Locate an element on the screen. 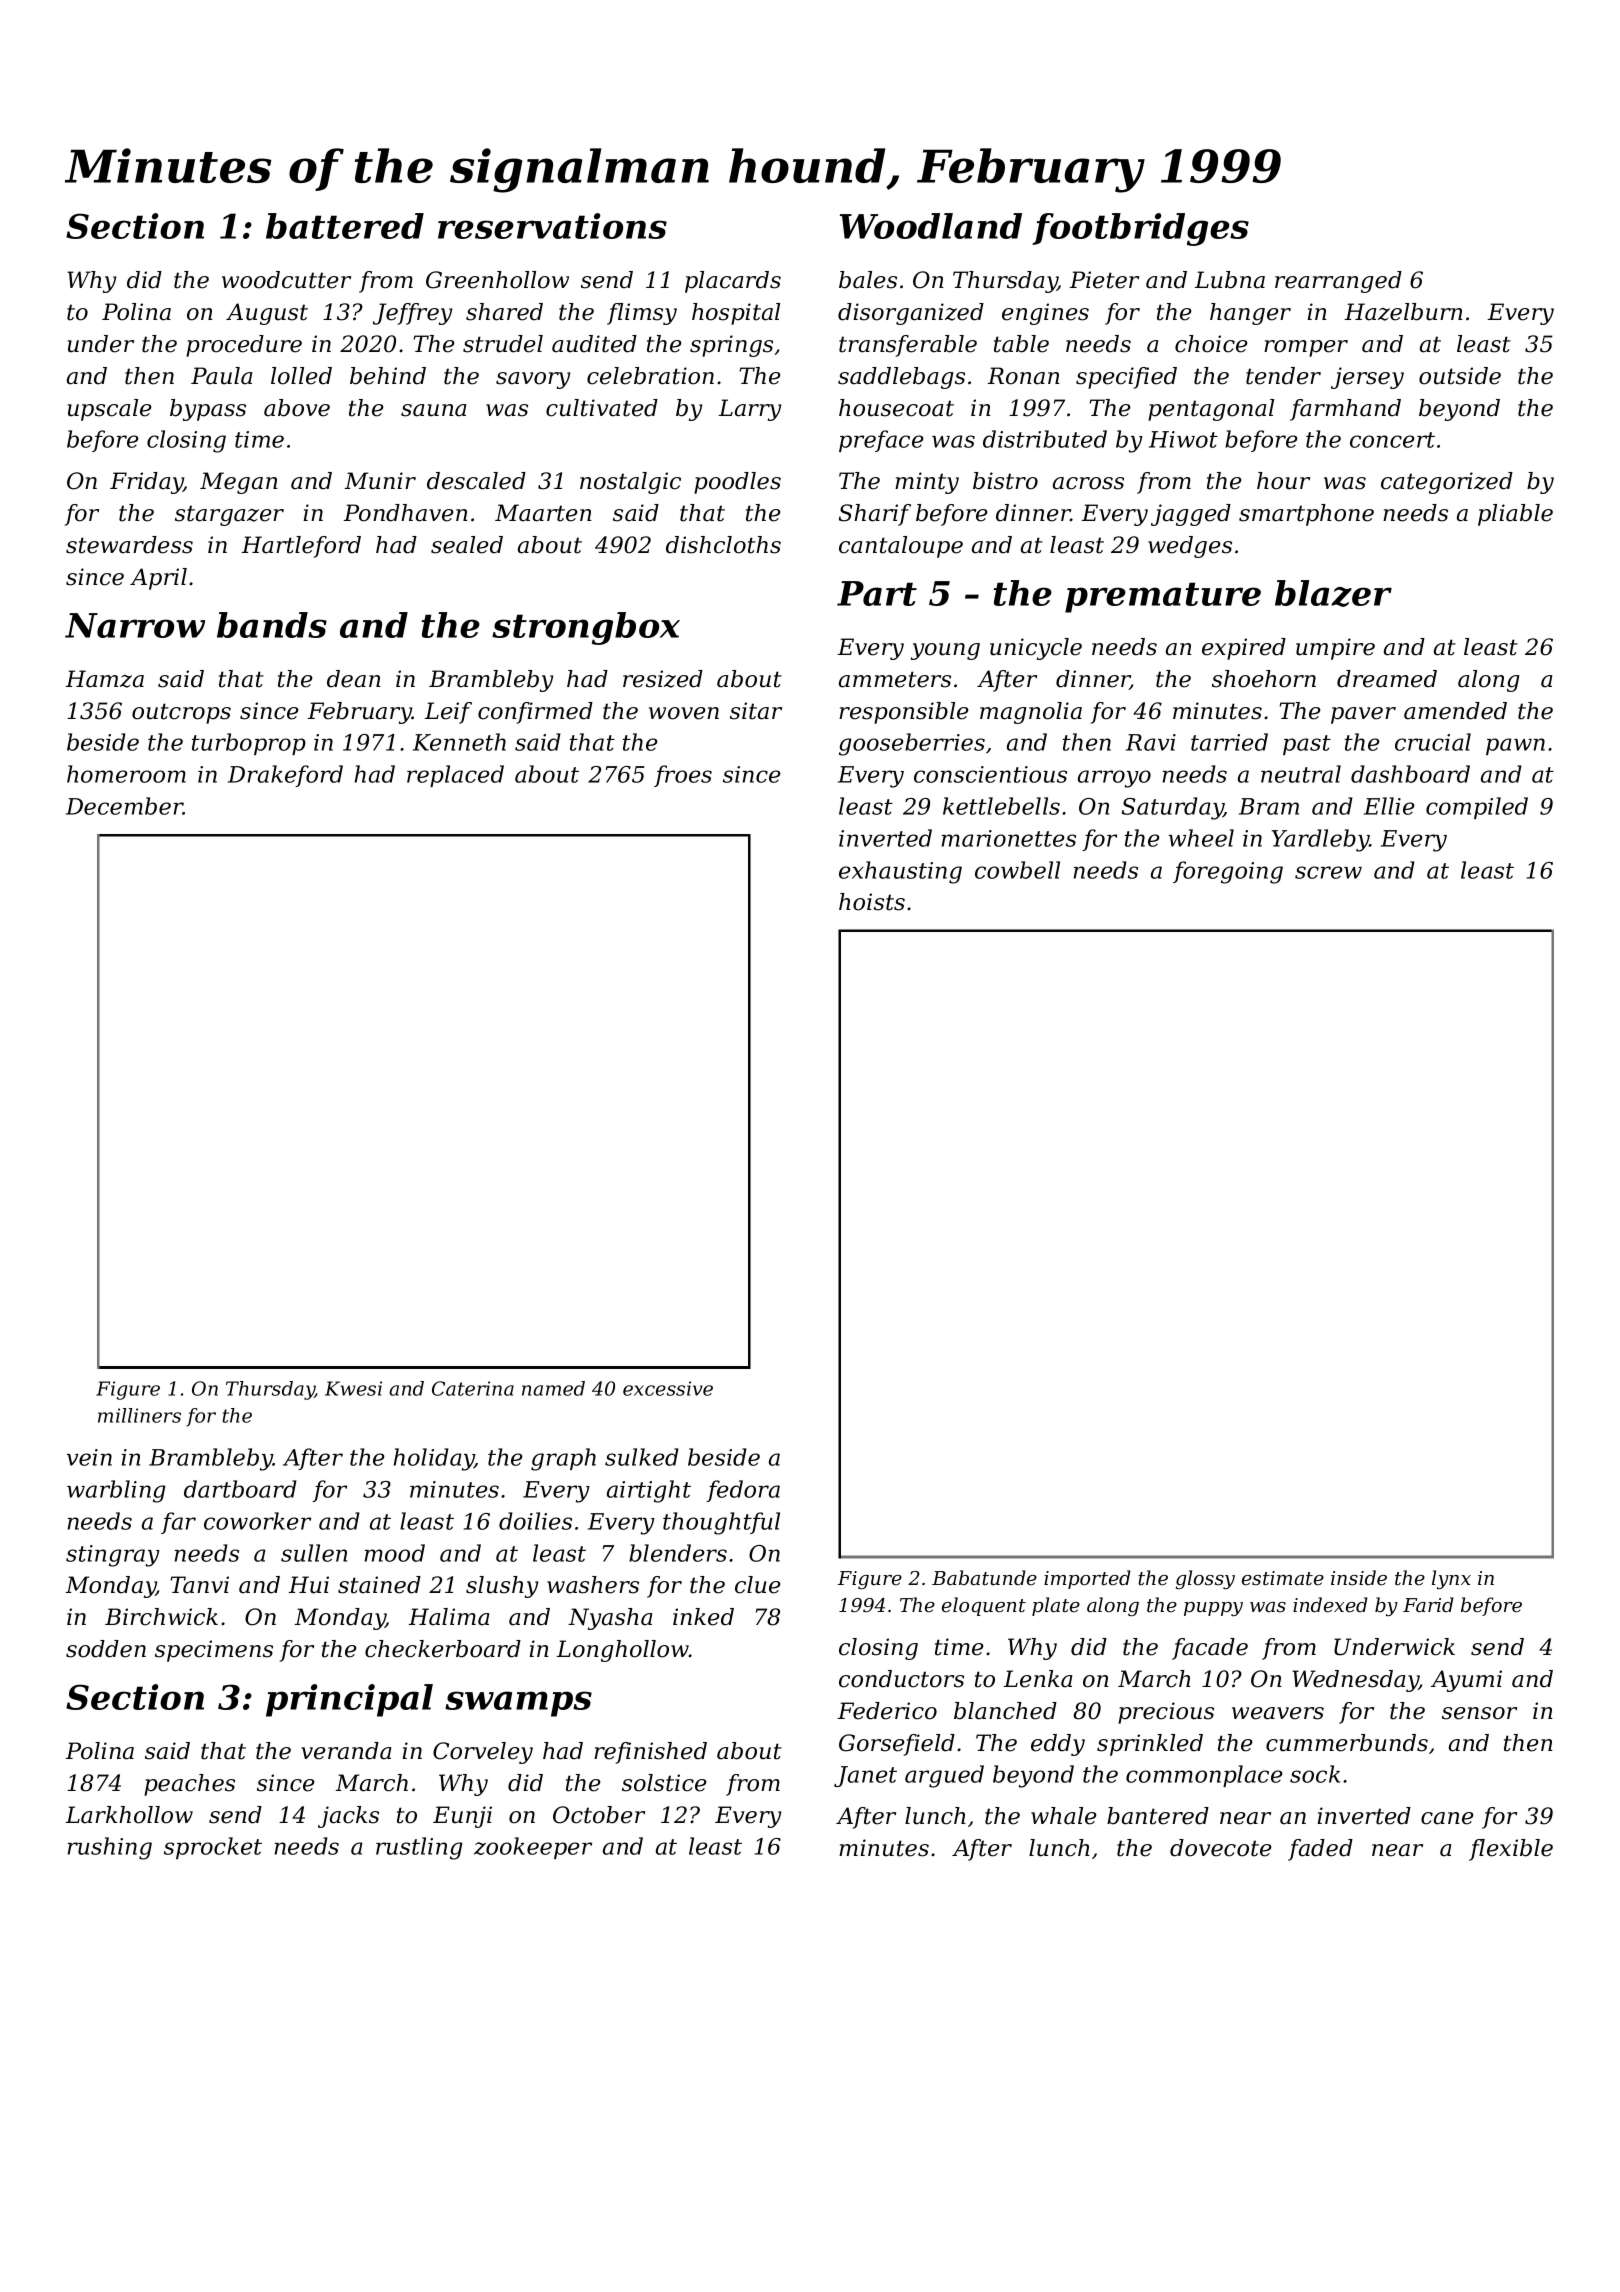 This screenshot has width=1620, height=2292. eloquent is located at coordinates (984, 1606).
